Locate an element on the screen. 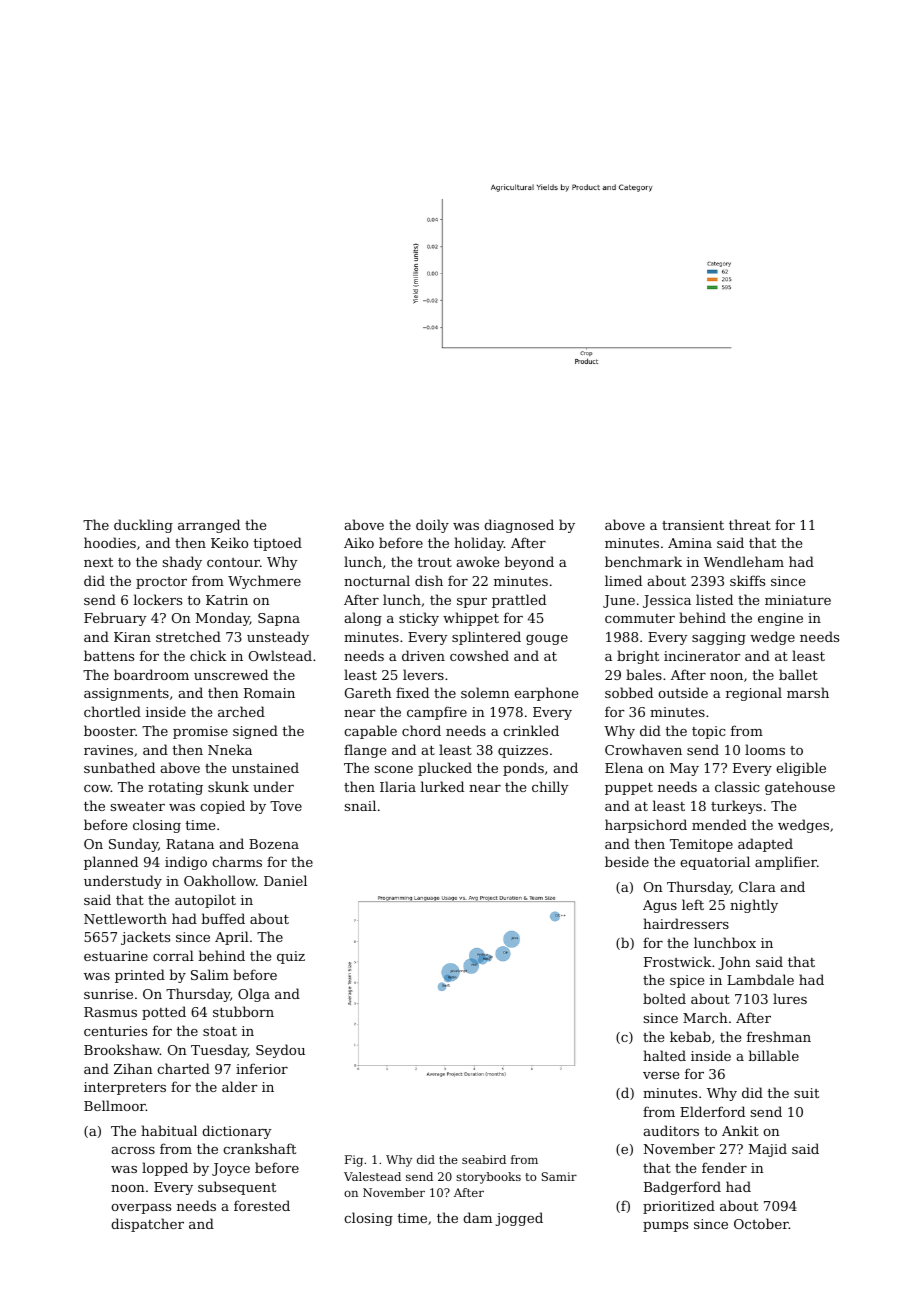 The image size is (924, 1308). forested is located at coordinates (262, 1205).
